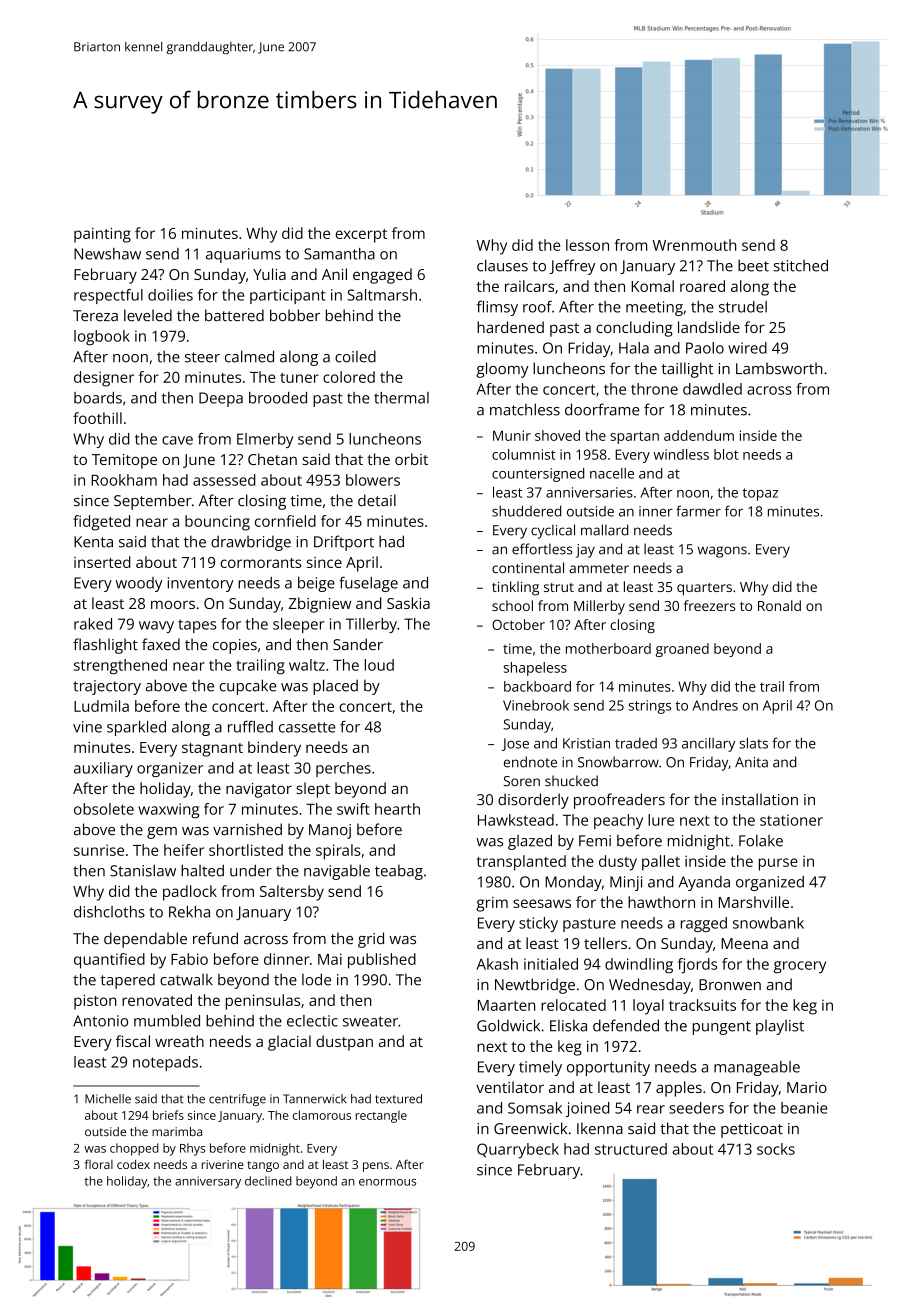 The width and height of the screenshot is (908, 1316). I want to click on stitched, so click(801, 265).
